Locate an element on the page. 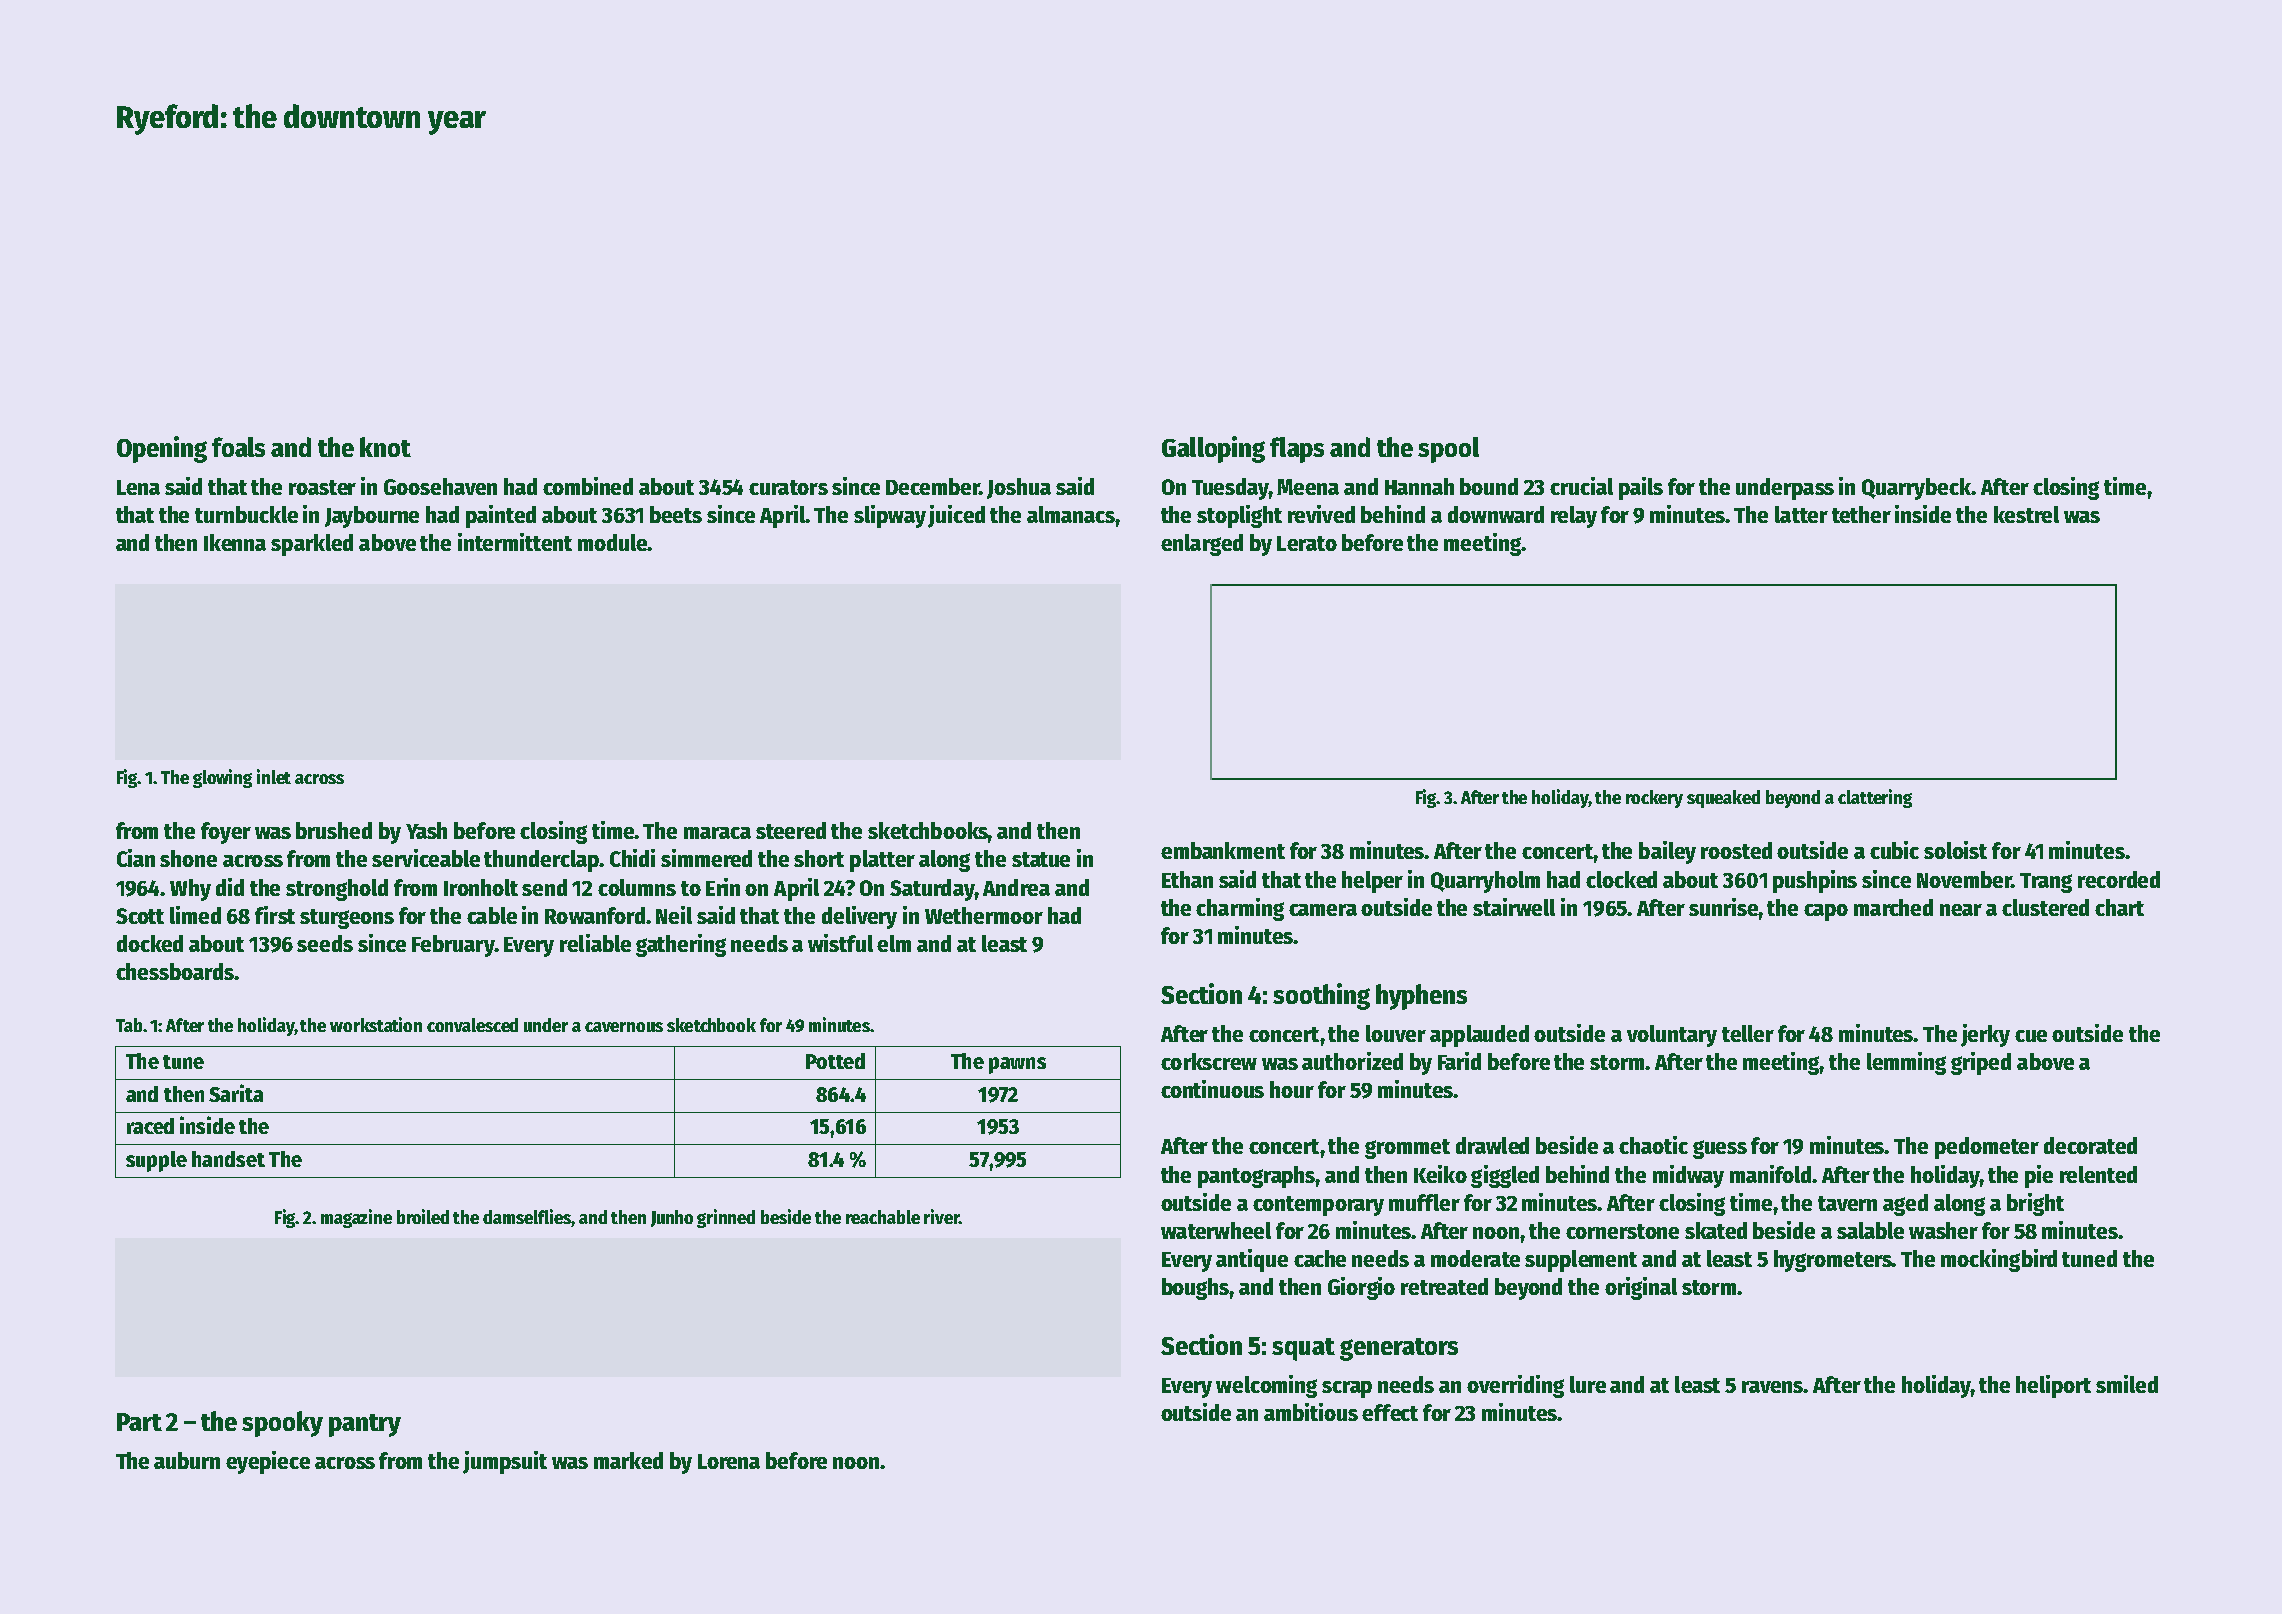  foyer is located at coordinates (226, 833).
